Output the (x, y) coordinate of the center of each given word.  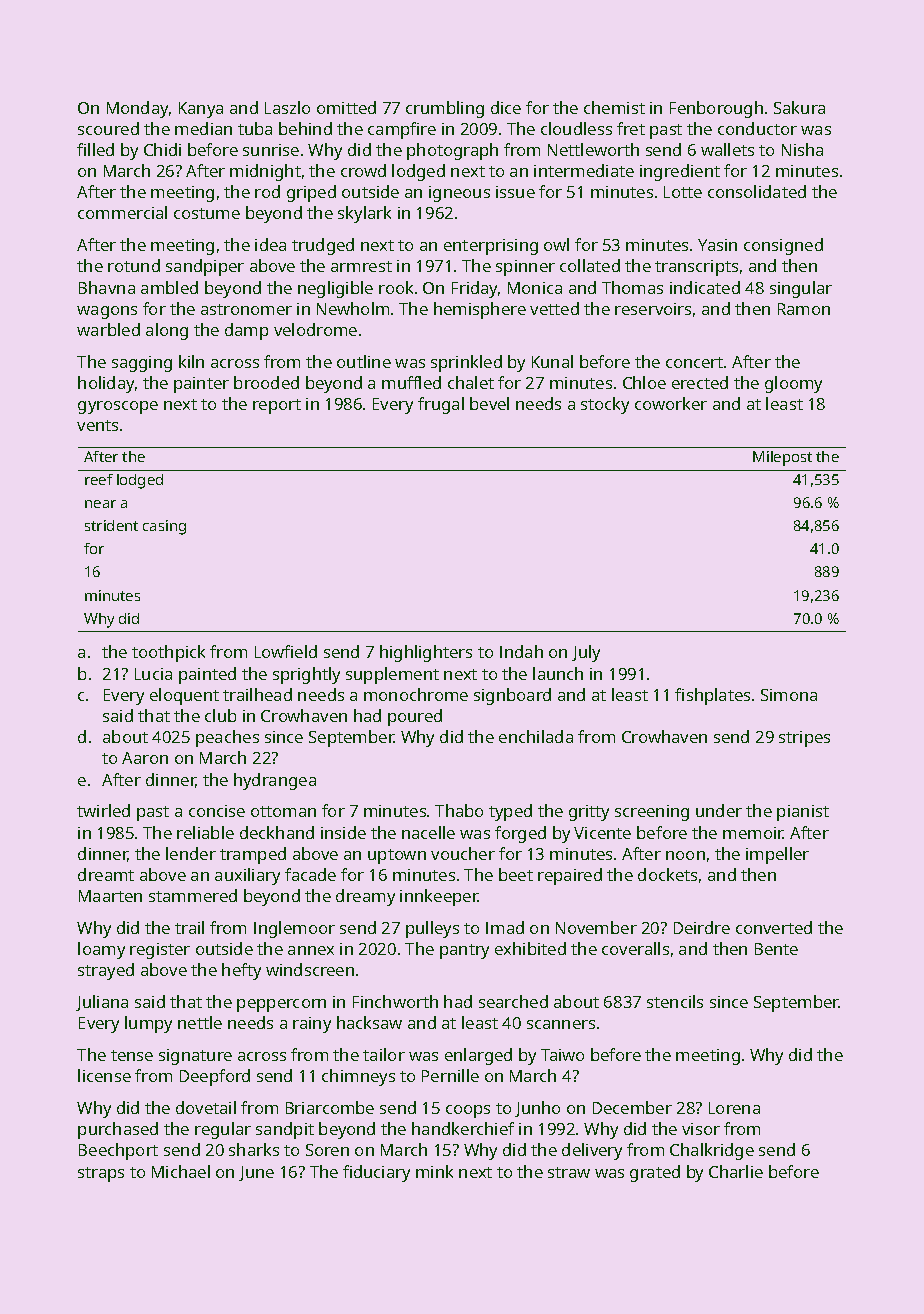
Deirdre (702, 927)
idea (270, 244)
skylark (364, 214)
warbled (108, 329)
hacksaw (369, 1022)
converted (774, 927)
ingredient (680, 172)
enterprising (491, 247)
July (586, 653)
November (596, 927)
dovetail (206, 1107)
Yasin (717, 245)
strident (111, 525)
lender (191, 853)
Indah (521, 651)
